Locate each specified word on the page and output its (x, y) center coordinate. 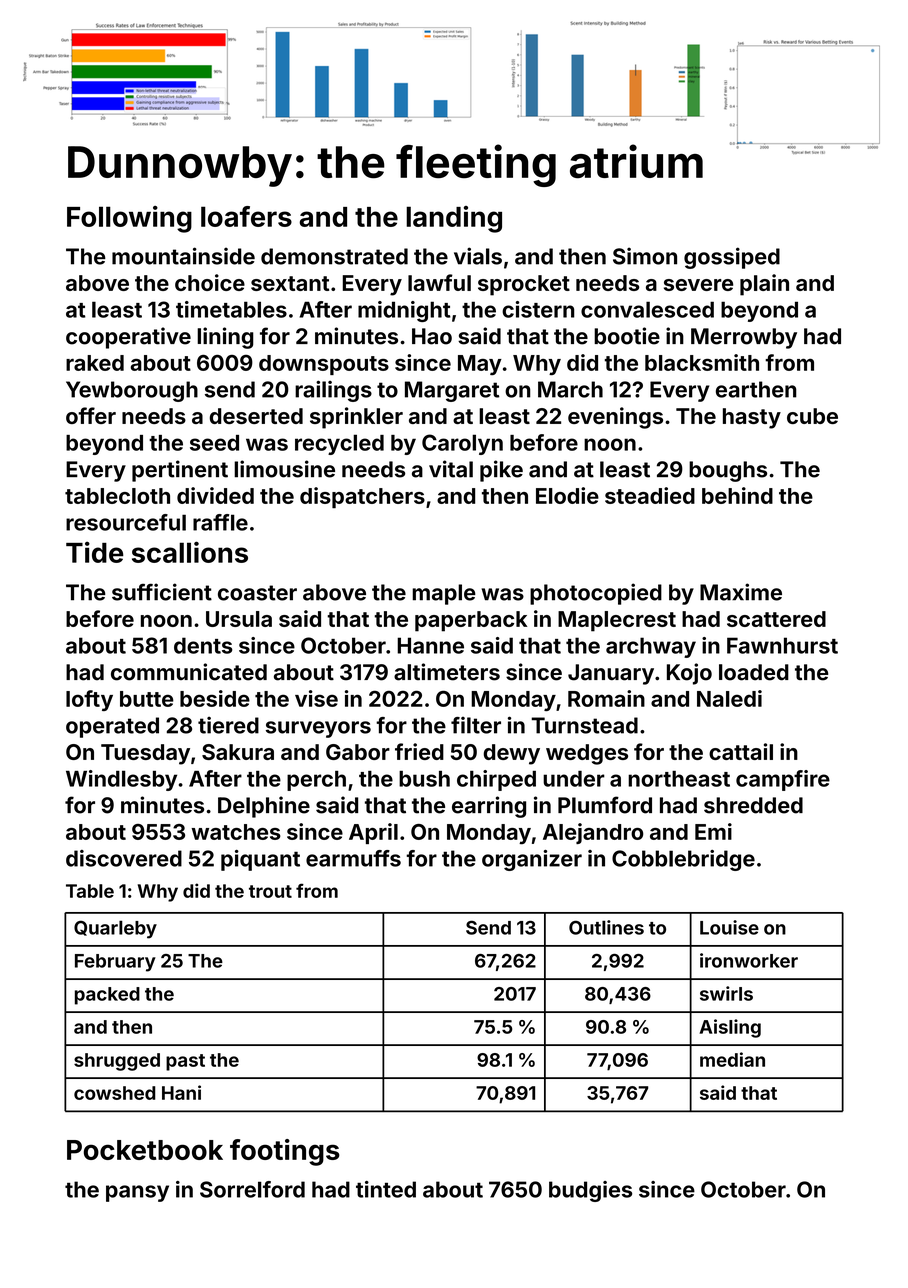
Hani (181, 1092)
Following (129, 219)
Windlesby (121, 780)
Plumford (605, 805)
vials (478, 256)
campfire (783, 780)
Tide (95, 552)
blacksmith (702, 362)
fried (419, 751)
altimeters (447, 672)
